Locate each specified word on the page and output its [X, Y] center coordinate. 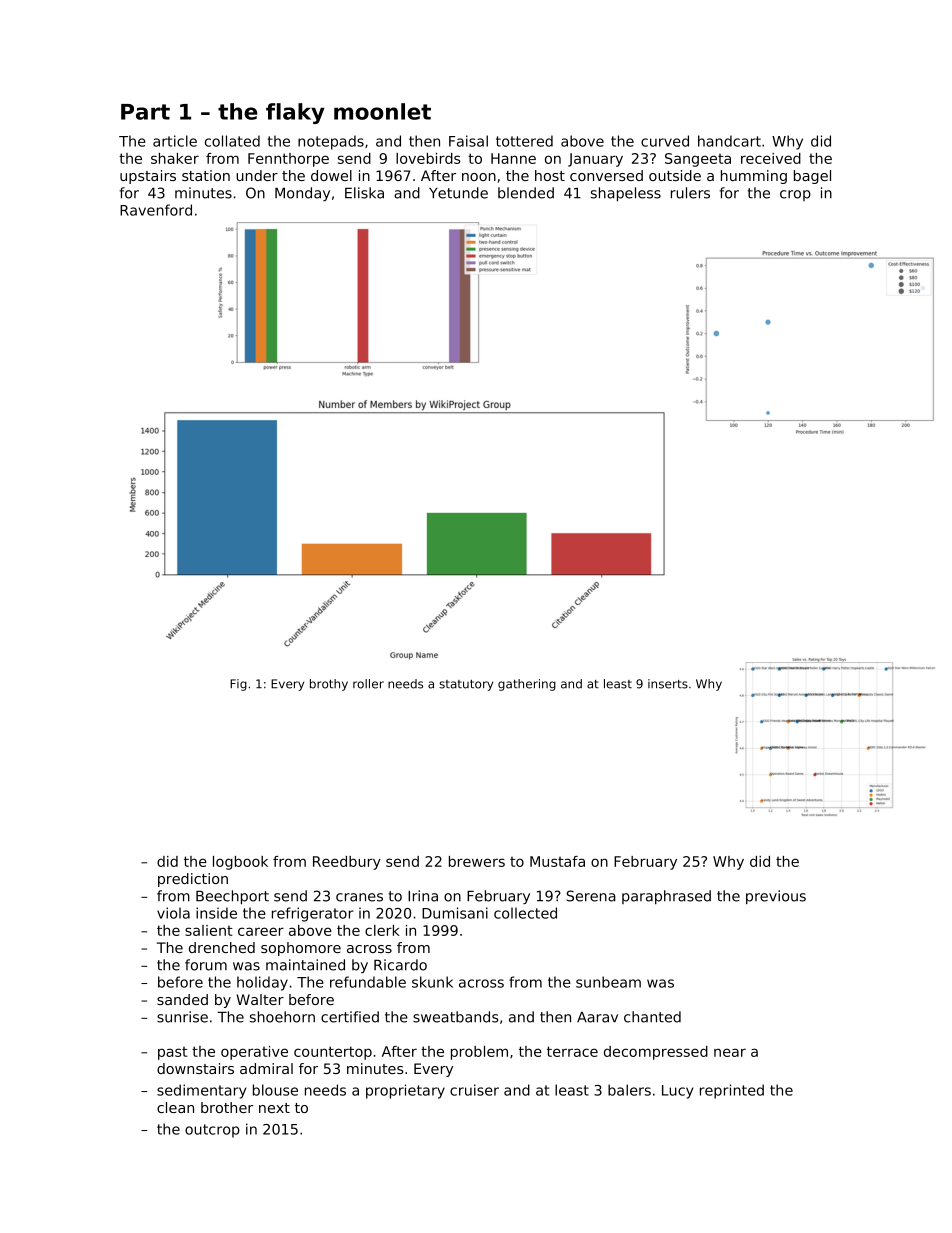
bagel [812, 177]
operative [254, 1053]
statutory [466, 685]
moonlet [382, 111]
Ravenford [156, 210]
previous [776, 897]
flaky [295, 113]
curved [665, 141]
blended [526, 193]
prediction [193, 880]
